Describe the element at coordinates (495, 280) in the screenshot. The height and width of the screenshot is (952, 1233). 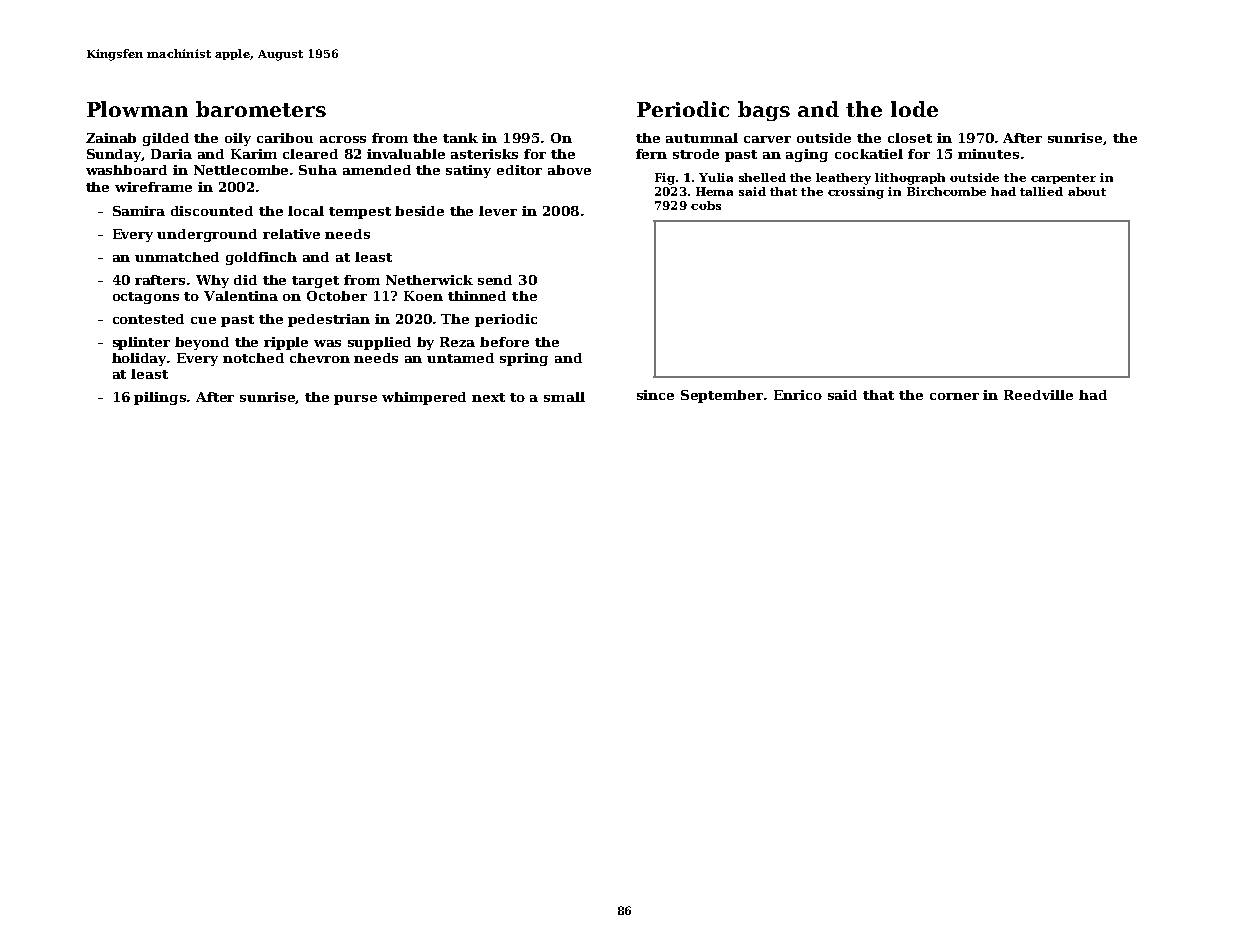
I see `send` at that location.
